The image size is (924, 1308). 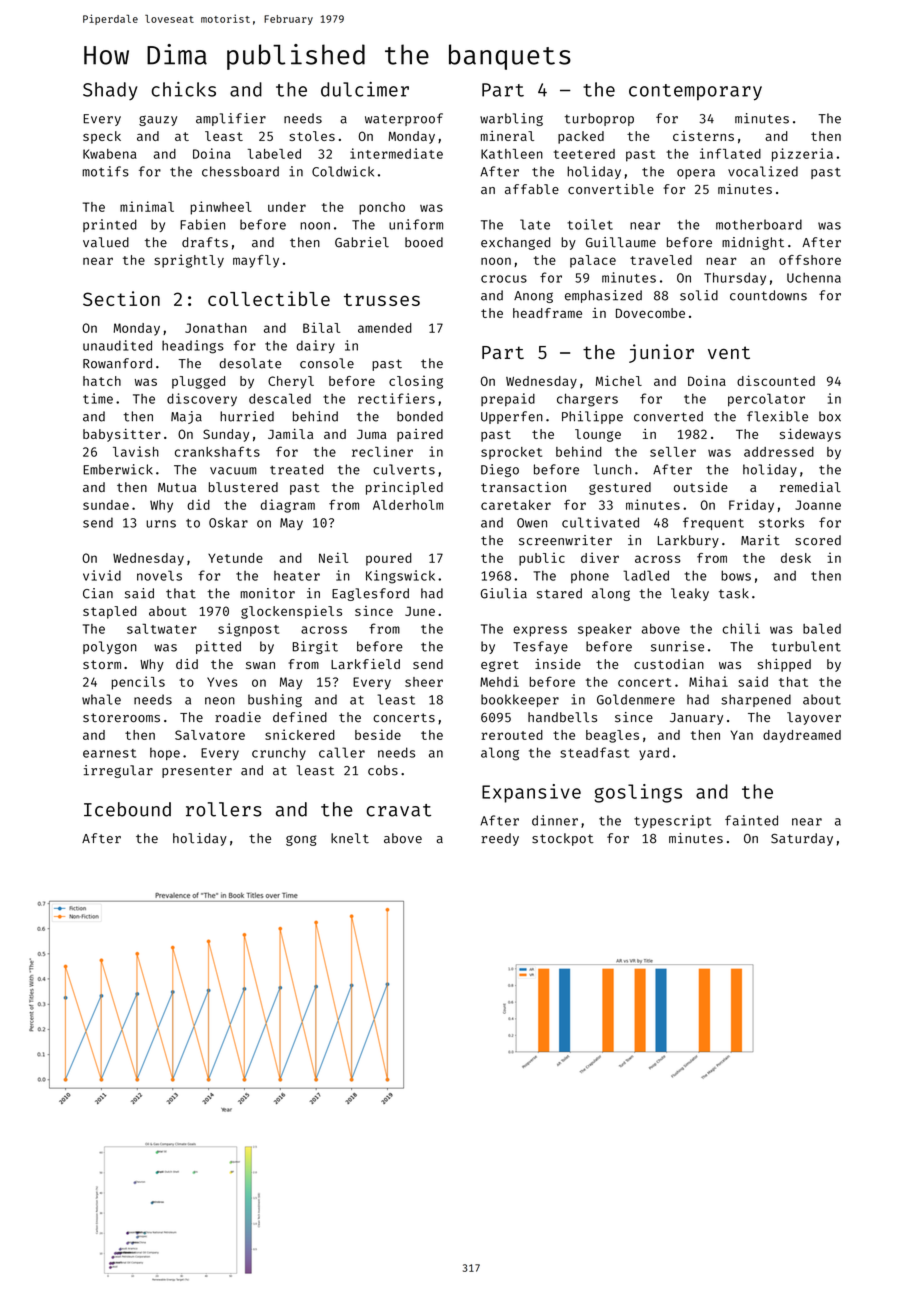 I want to click on earnest, so click(x=109, y=753).
